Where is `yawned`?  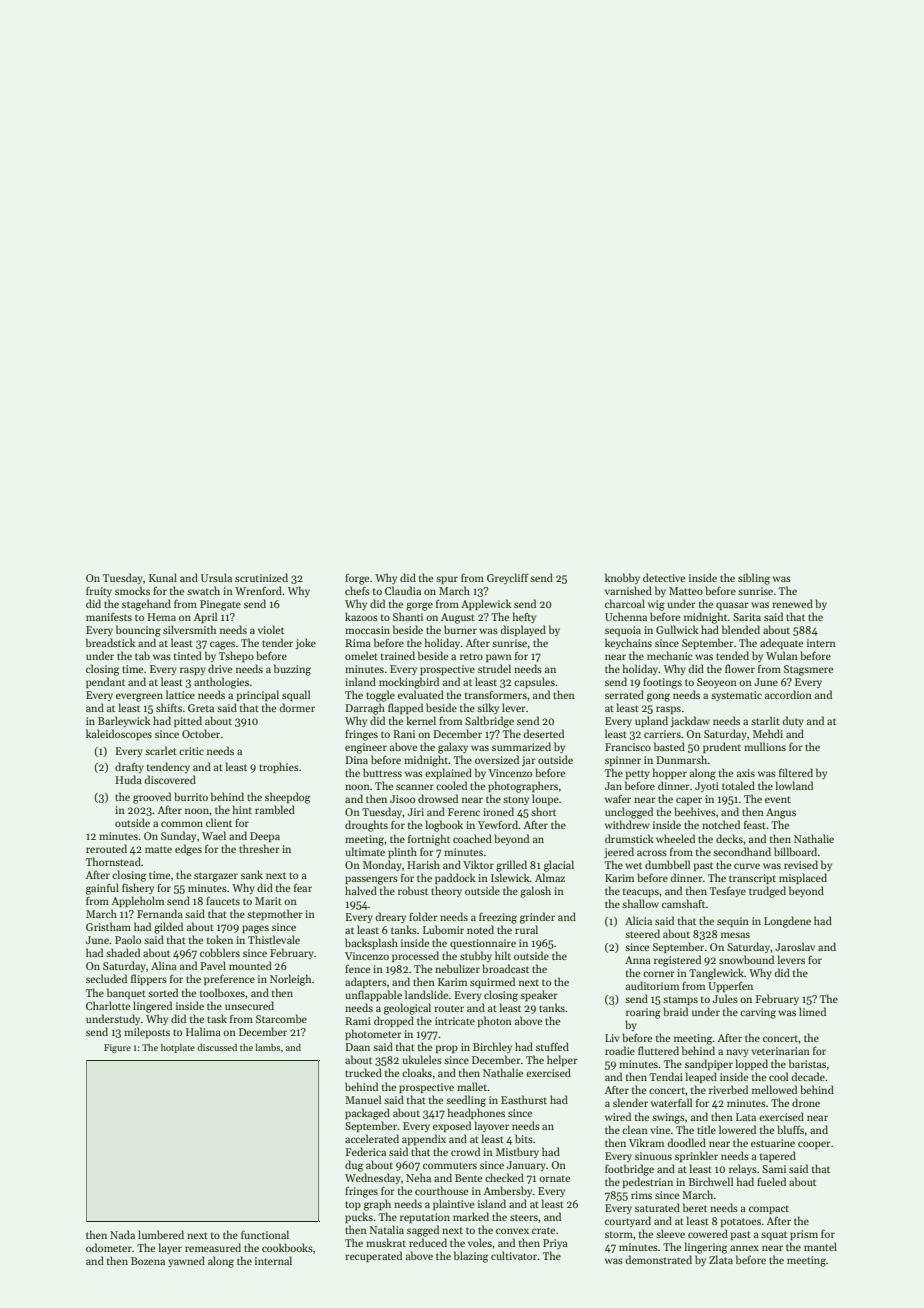
yawned is located at coordinates (186, 1261).
